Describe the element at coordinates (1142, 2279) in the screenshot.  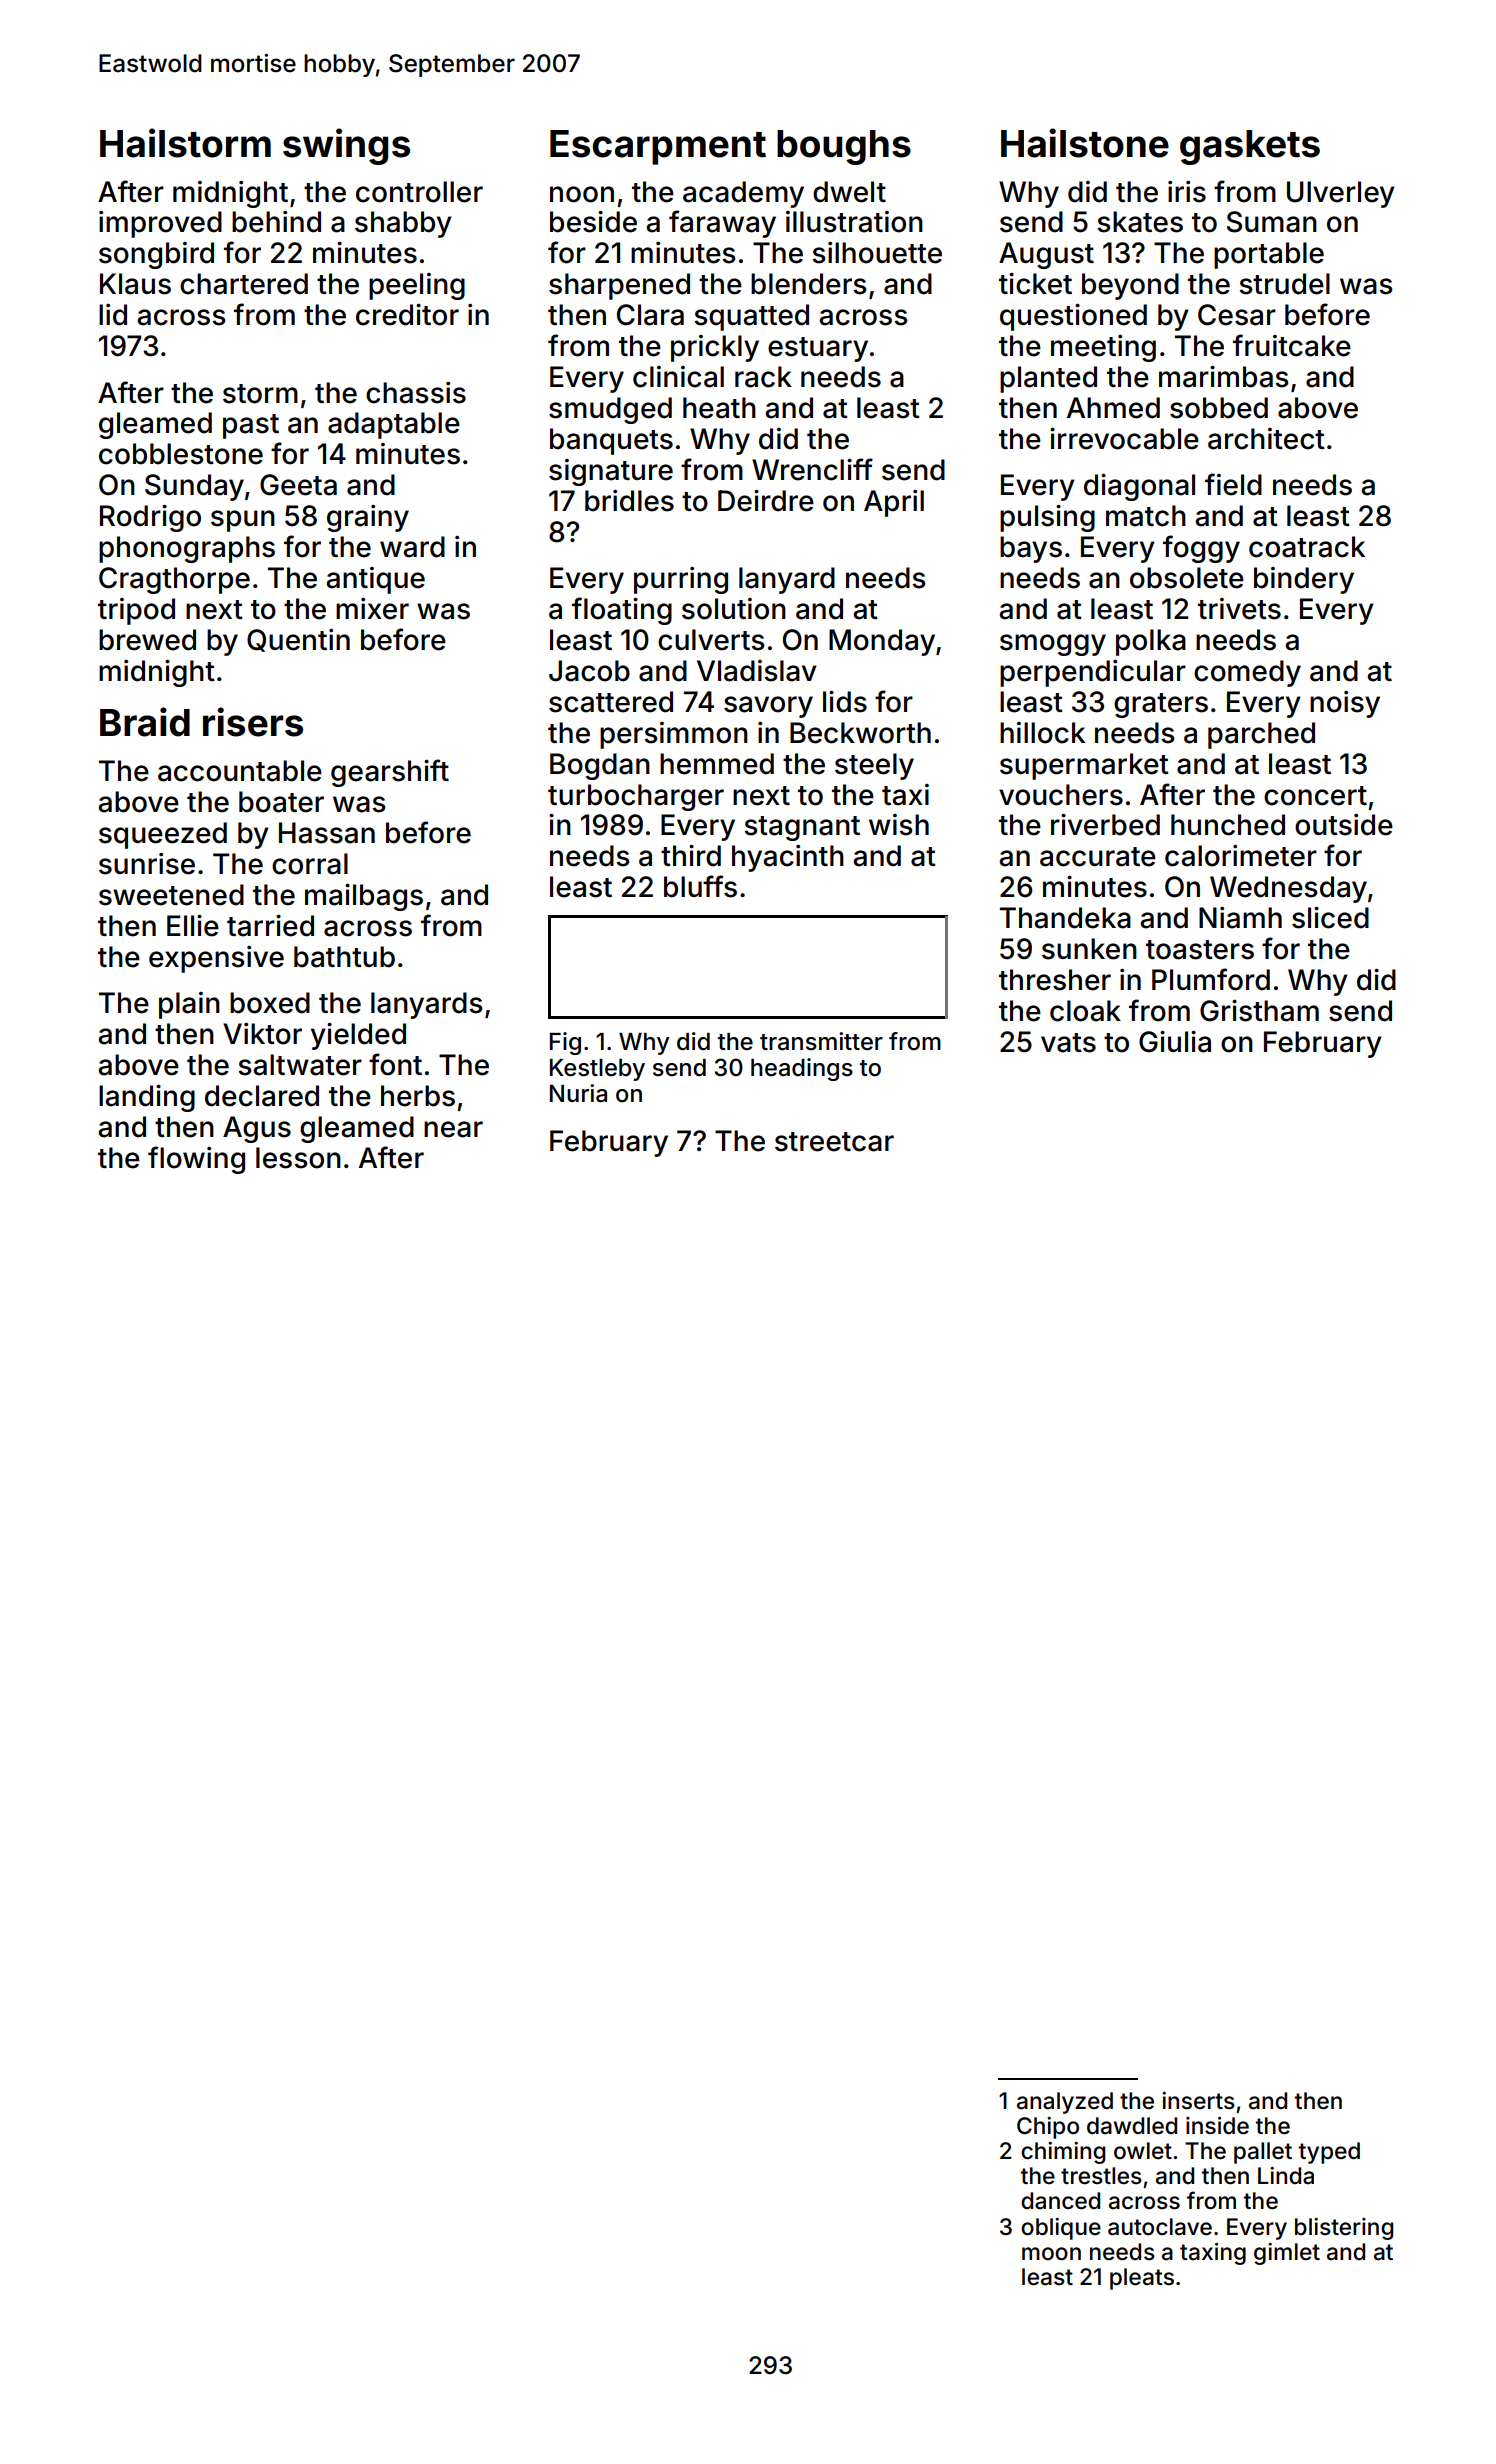
I see `pleats` at that location.
